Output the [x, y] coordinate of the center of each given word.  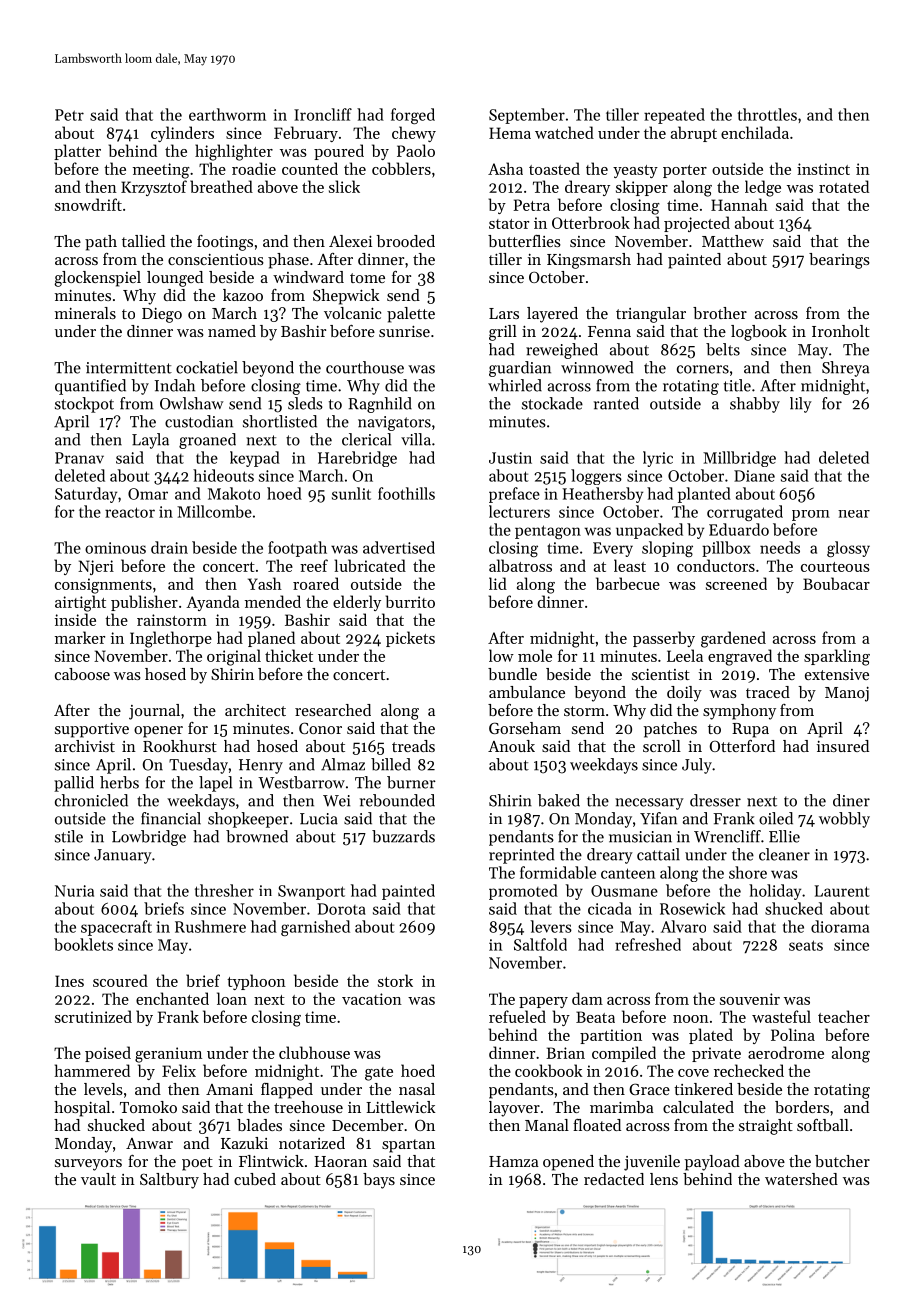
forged [413, 116]
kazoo [243, 295]
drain [169, 547]
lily [801, 405]
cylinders [182, 134]
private [716, 1054]
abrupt [694, 134]
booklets [83, 944]
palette [411, 315]
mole [535, 655]
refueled [517, 1016]
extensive [837, 674]
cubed [255, 1179]
